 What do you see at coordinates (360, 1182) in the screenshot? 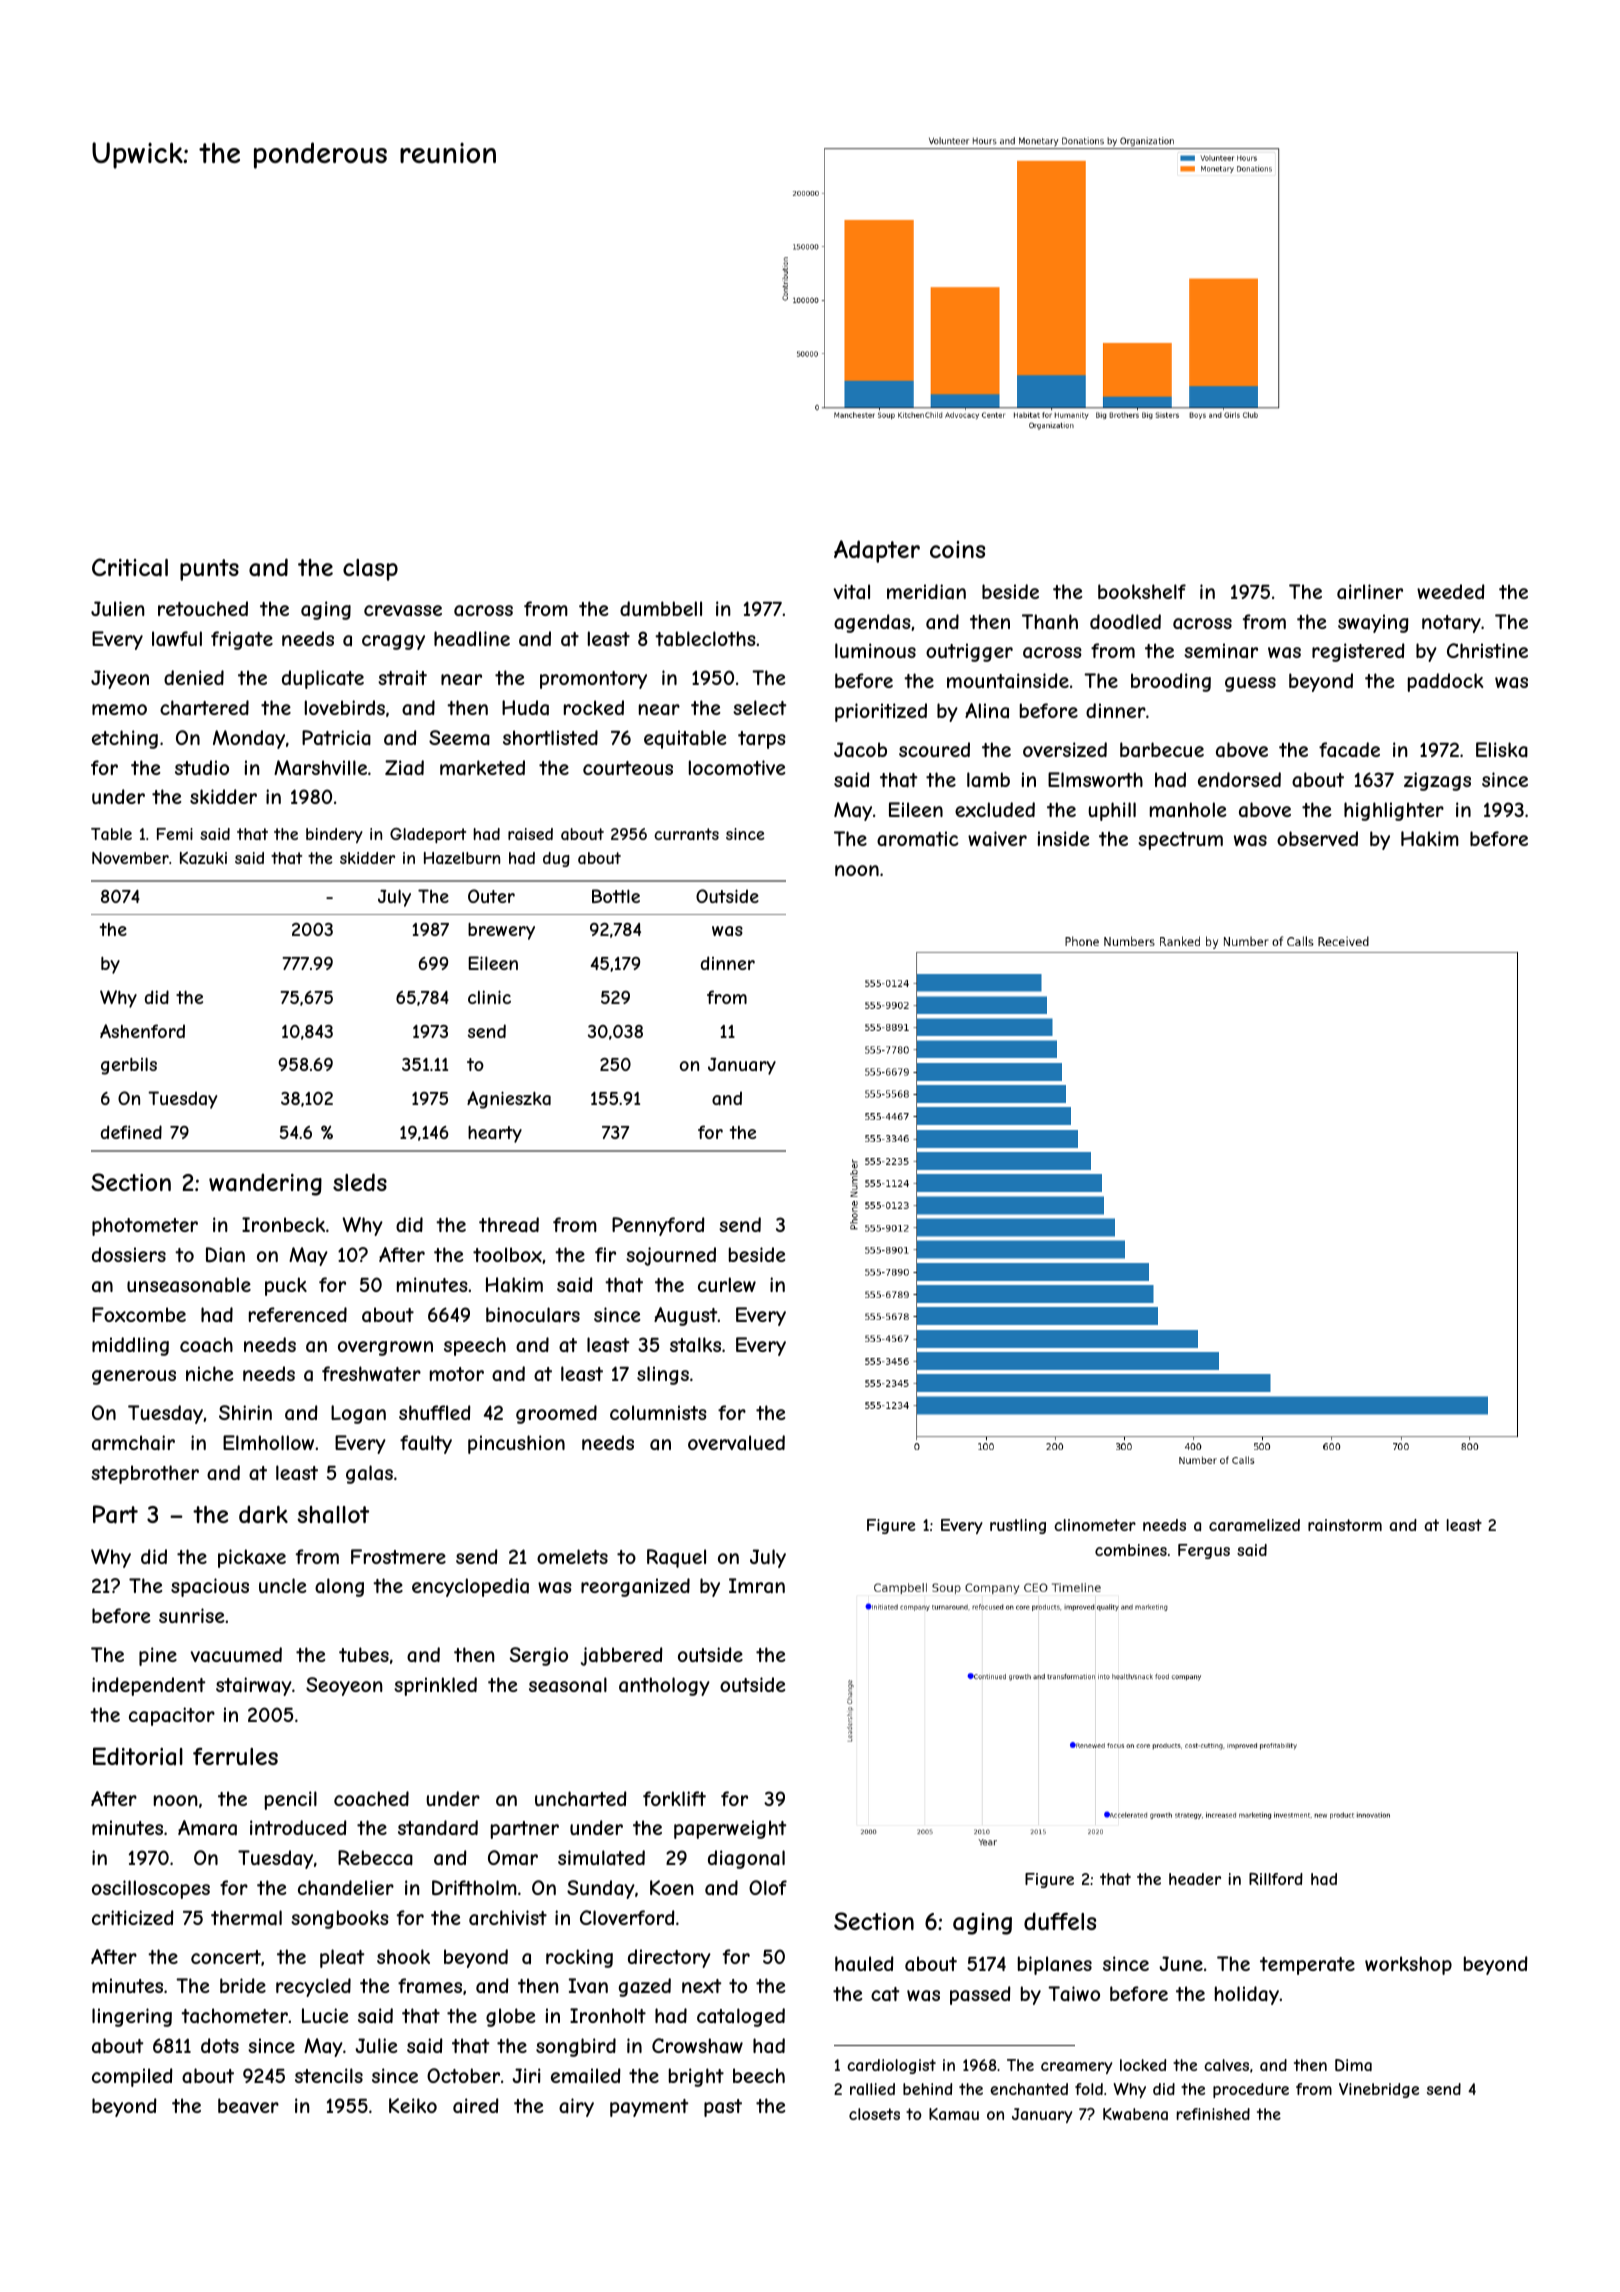
I see `sleds` at bounding box center [360, 1182].
